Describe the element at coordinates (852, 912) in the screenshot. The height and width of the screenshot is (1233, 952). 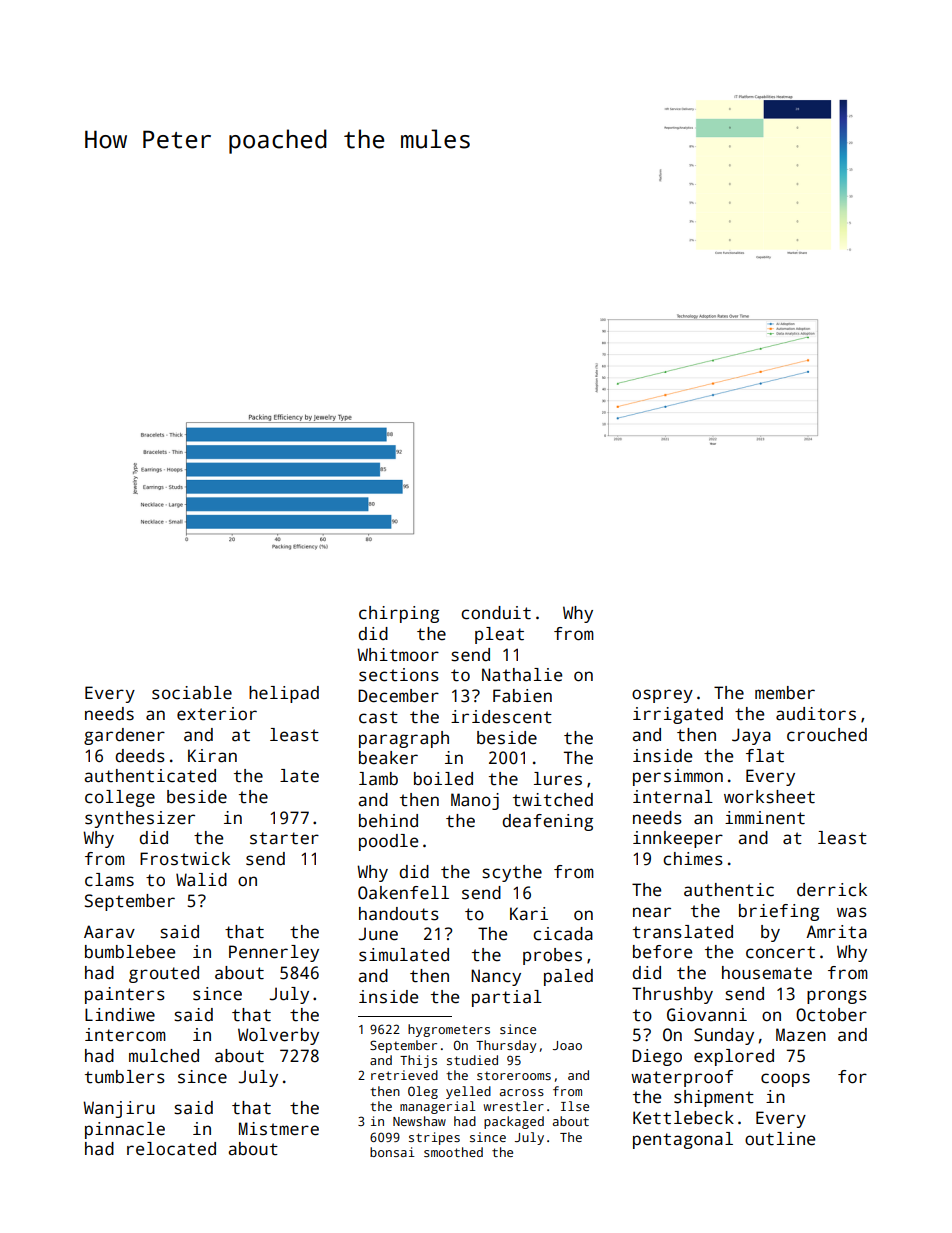
I see `was` at that location.
